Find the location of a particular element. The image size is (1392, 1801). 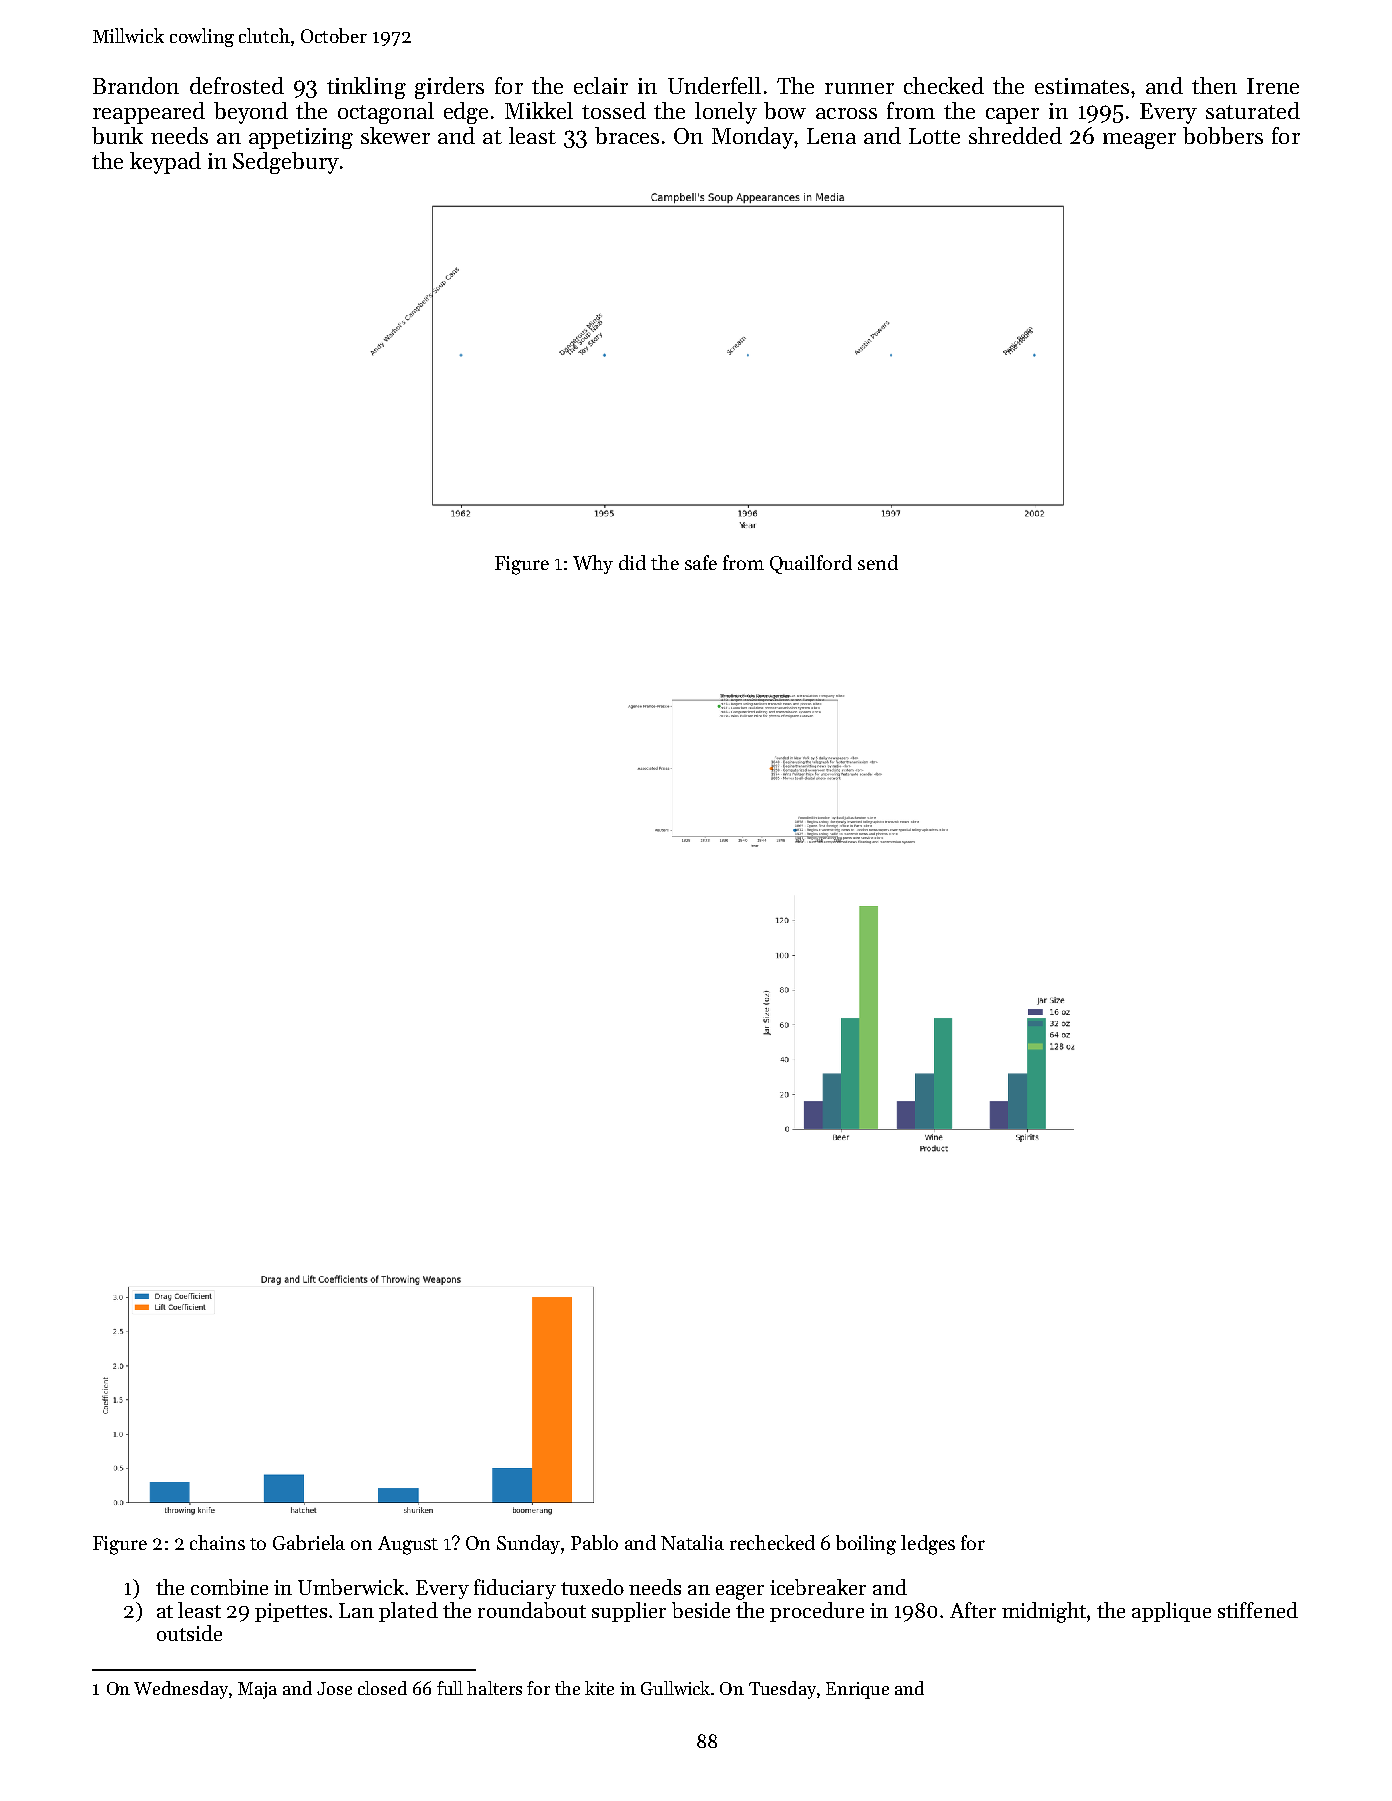

Why is located at coordinates (593, 564).
